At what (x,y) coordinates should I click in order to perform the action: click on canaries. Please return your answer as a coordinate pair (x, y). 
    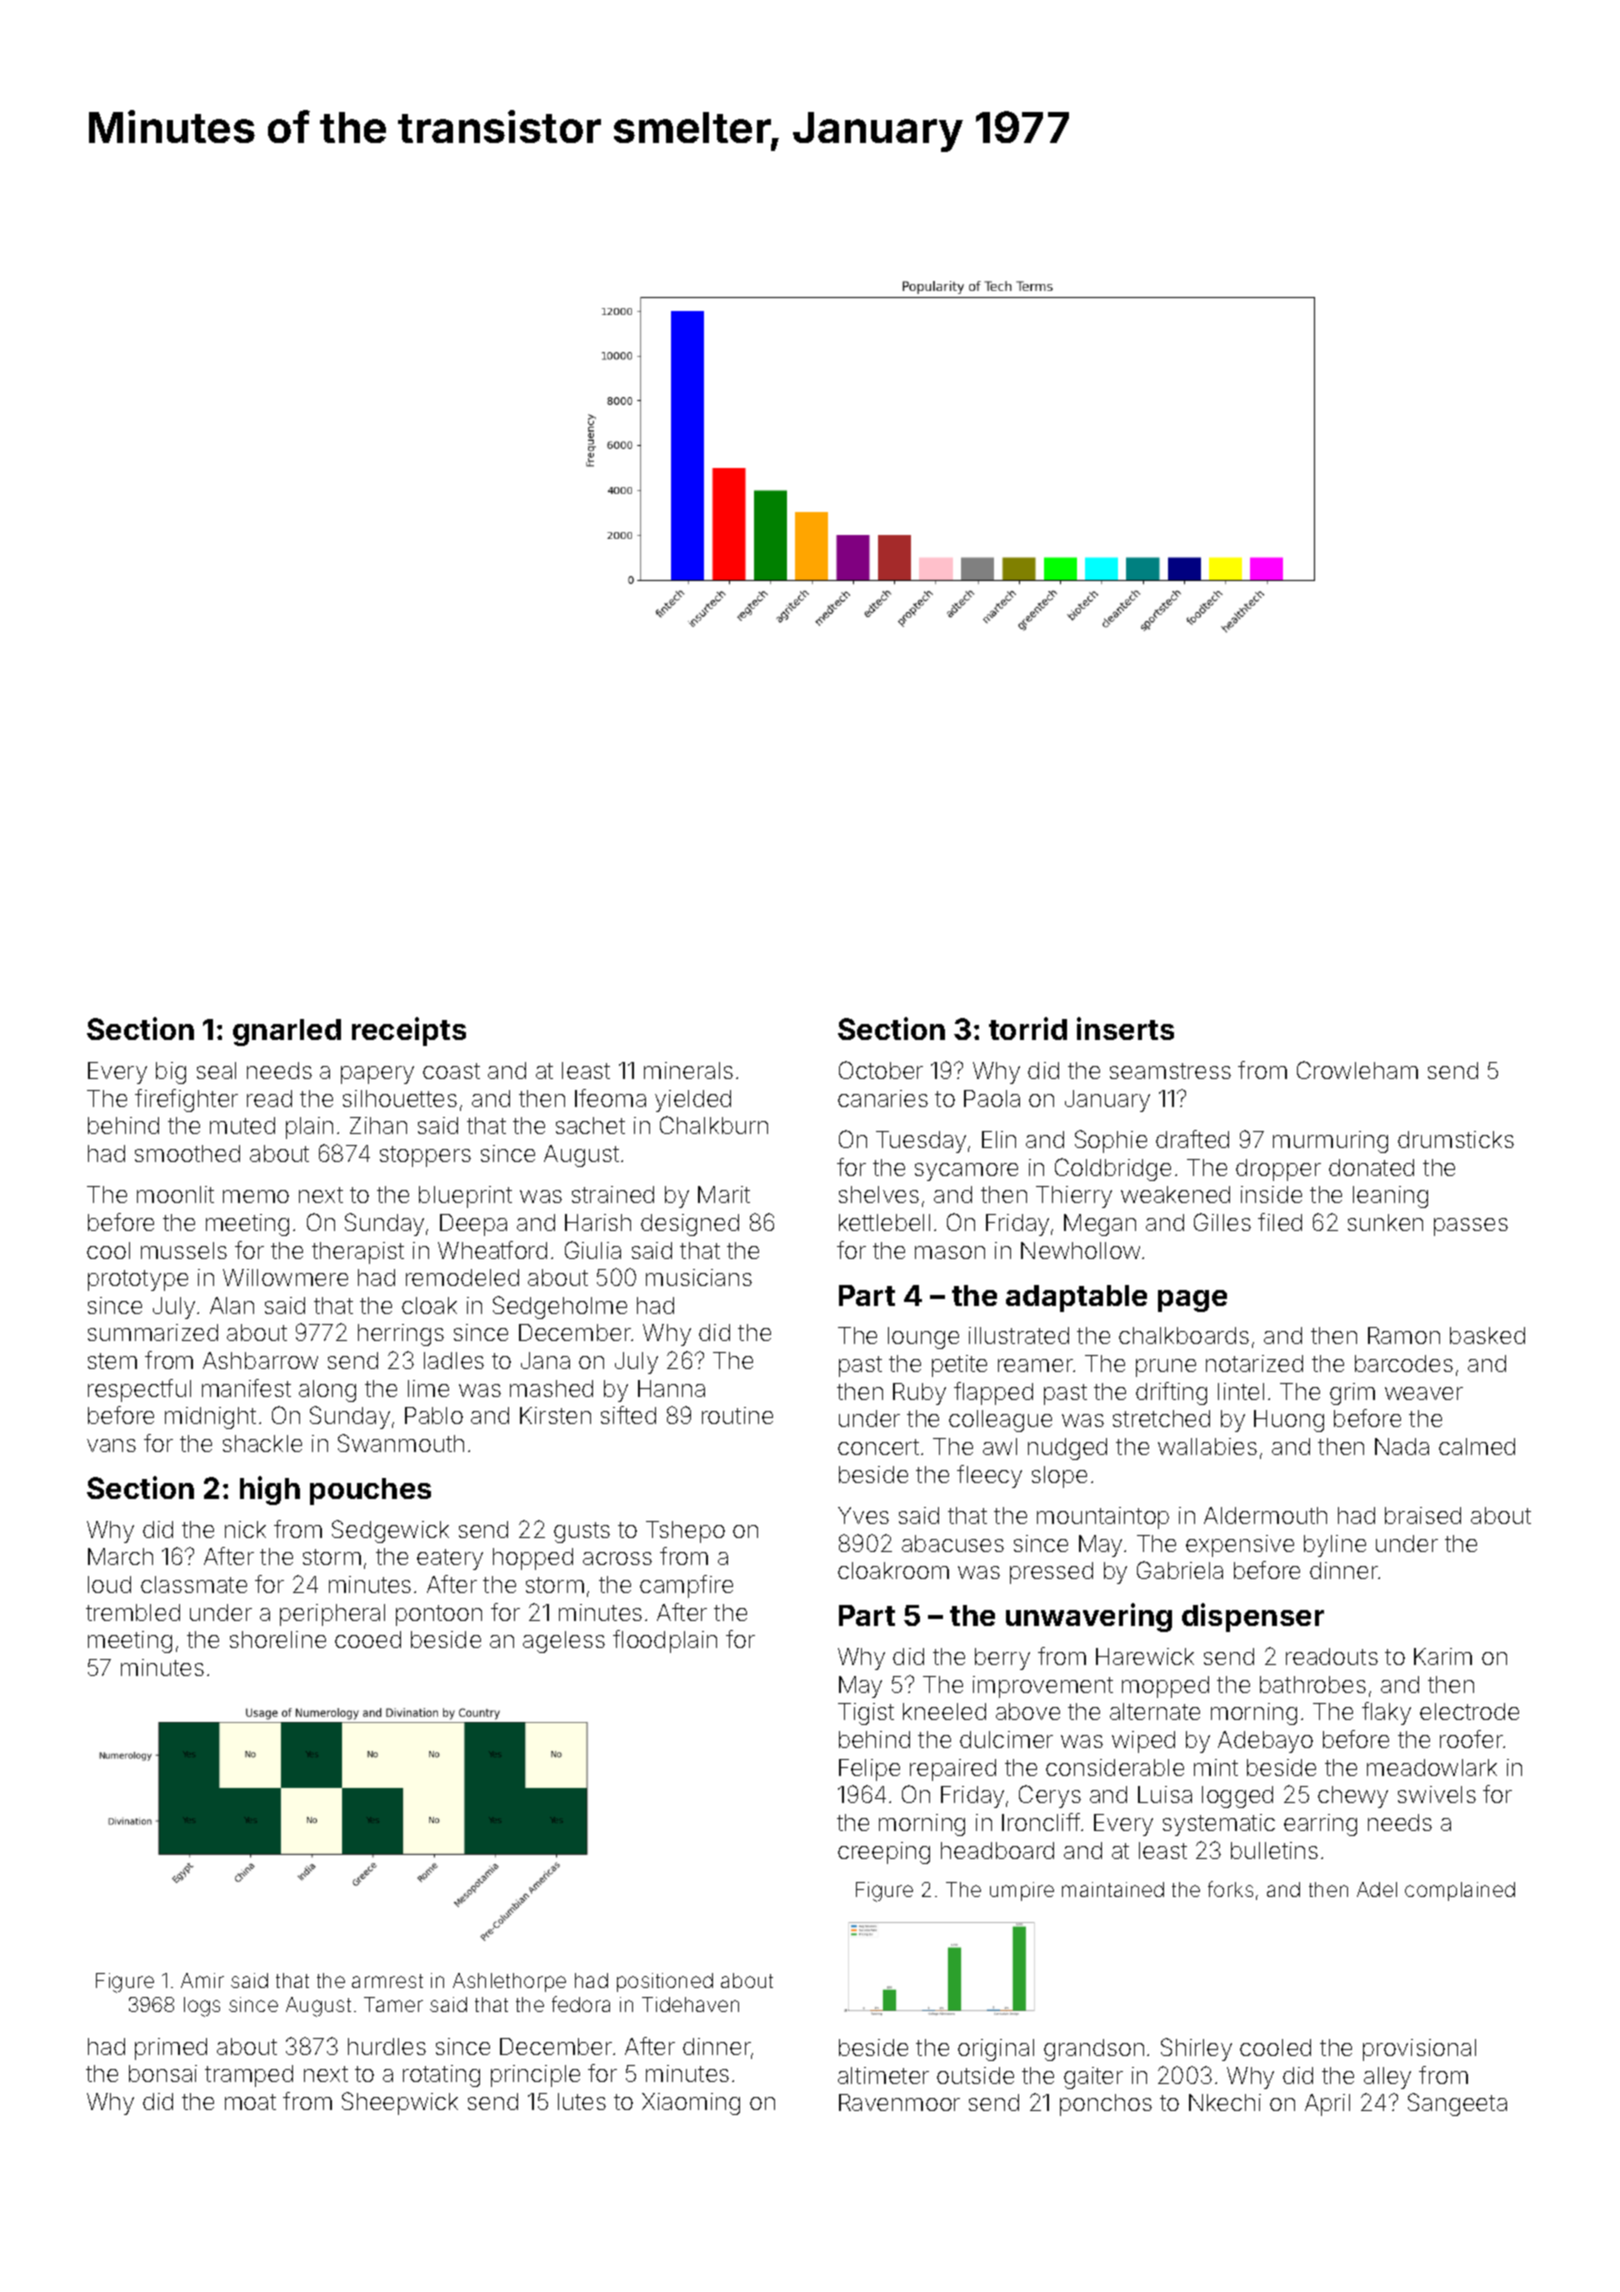
    Looking at the image, I should click on (883, 1098).
